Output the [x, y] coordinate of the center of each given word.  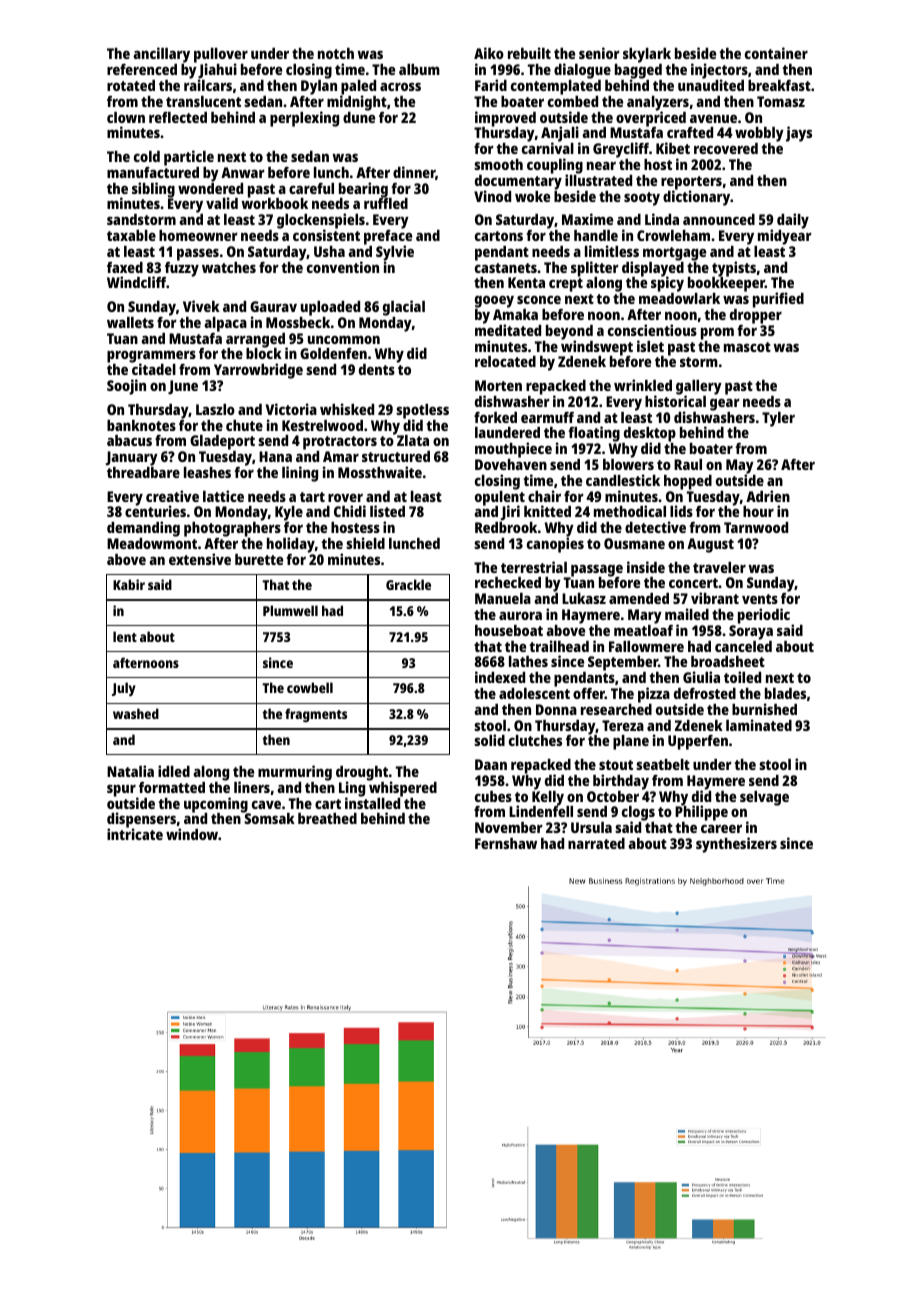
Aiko [489, 53]
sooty [642, 199]
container [776, 53]
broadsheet [728, 661]
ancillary [161, 55]
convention [343, 267]
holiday [291, 545]
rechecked [508, 582]
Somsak [269, 818]
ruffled [386, 203]
